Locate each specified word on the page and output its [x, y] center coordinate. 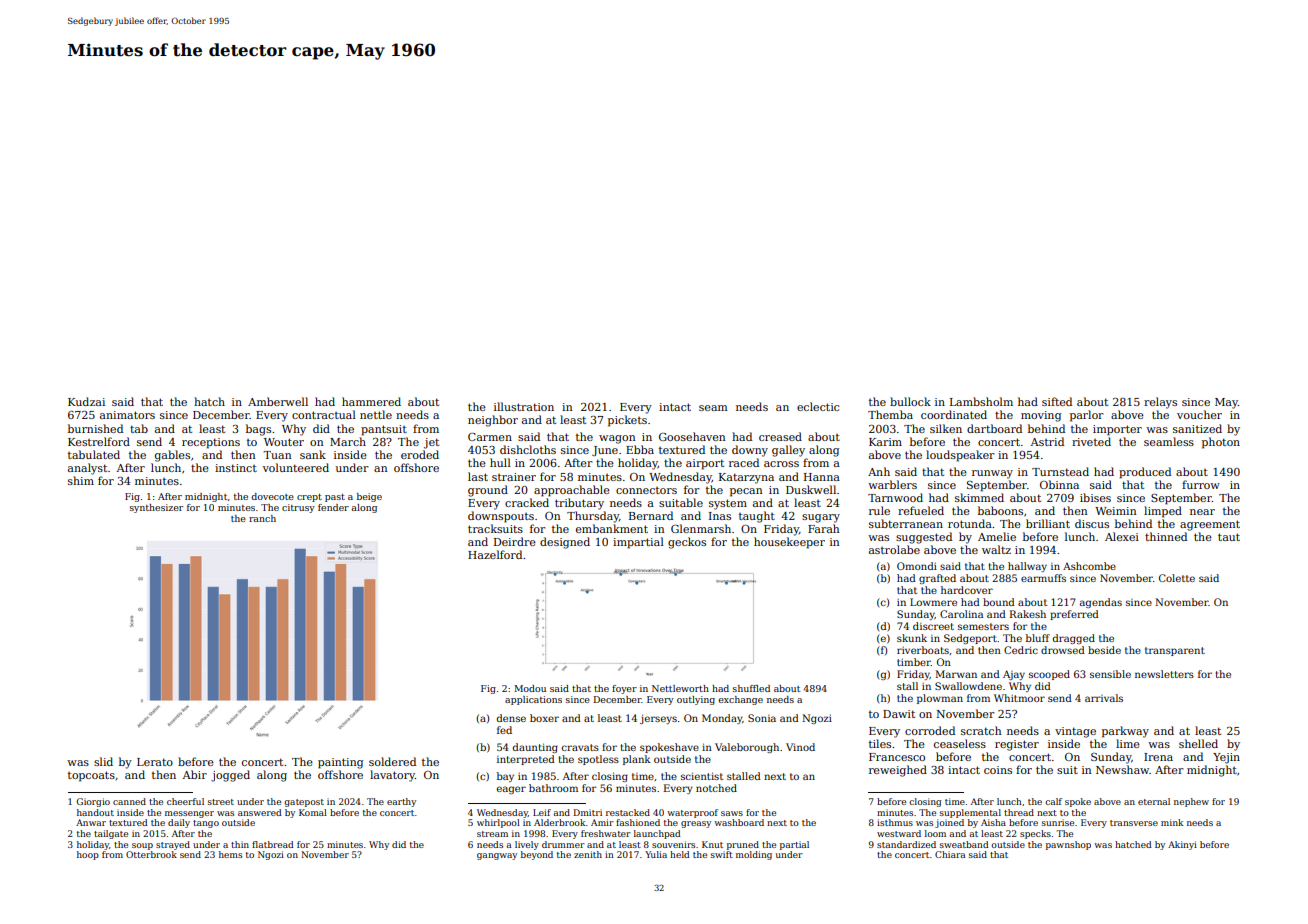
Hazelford [495, 554]
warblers [892, 484]
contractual [324, 414]
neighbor [493, 421]
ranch [262, 518]
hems [230, 854]
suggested [924, 538]
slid [103, 761]
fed [504, 730]
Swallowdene [968, 686]
